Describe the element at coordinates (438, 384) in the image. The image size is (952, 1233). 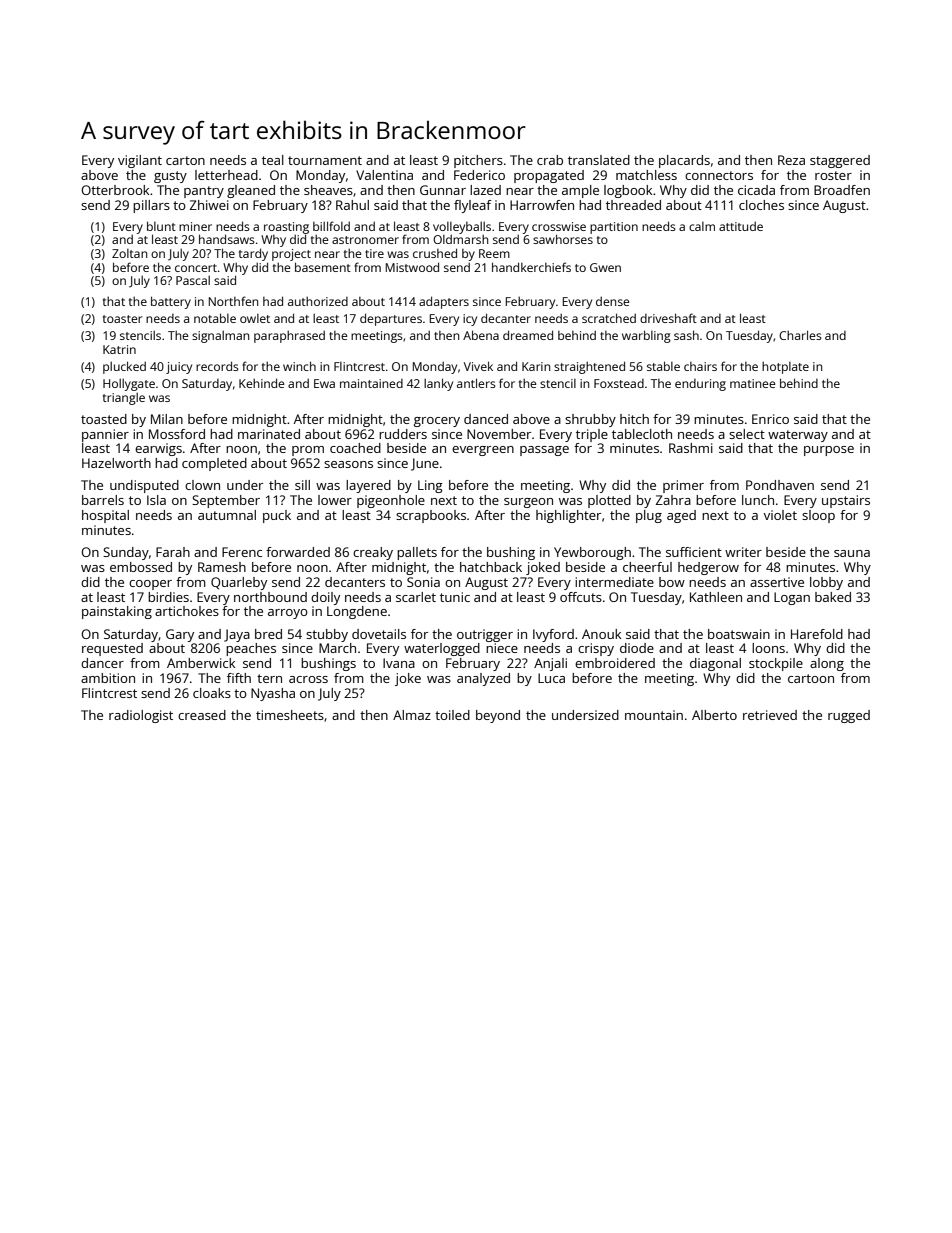
I see `lanky` at that location.
